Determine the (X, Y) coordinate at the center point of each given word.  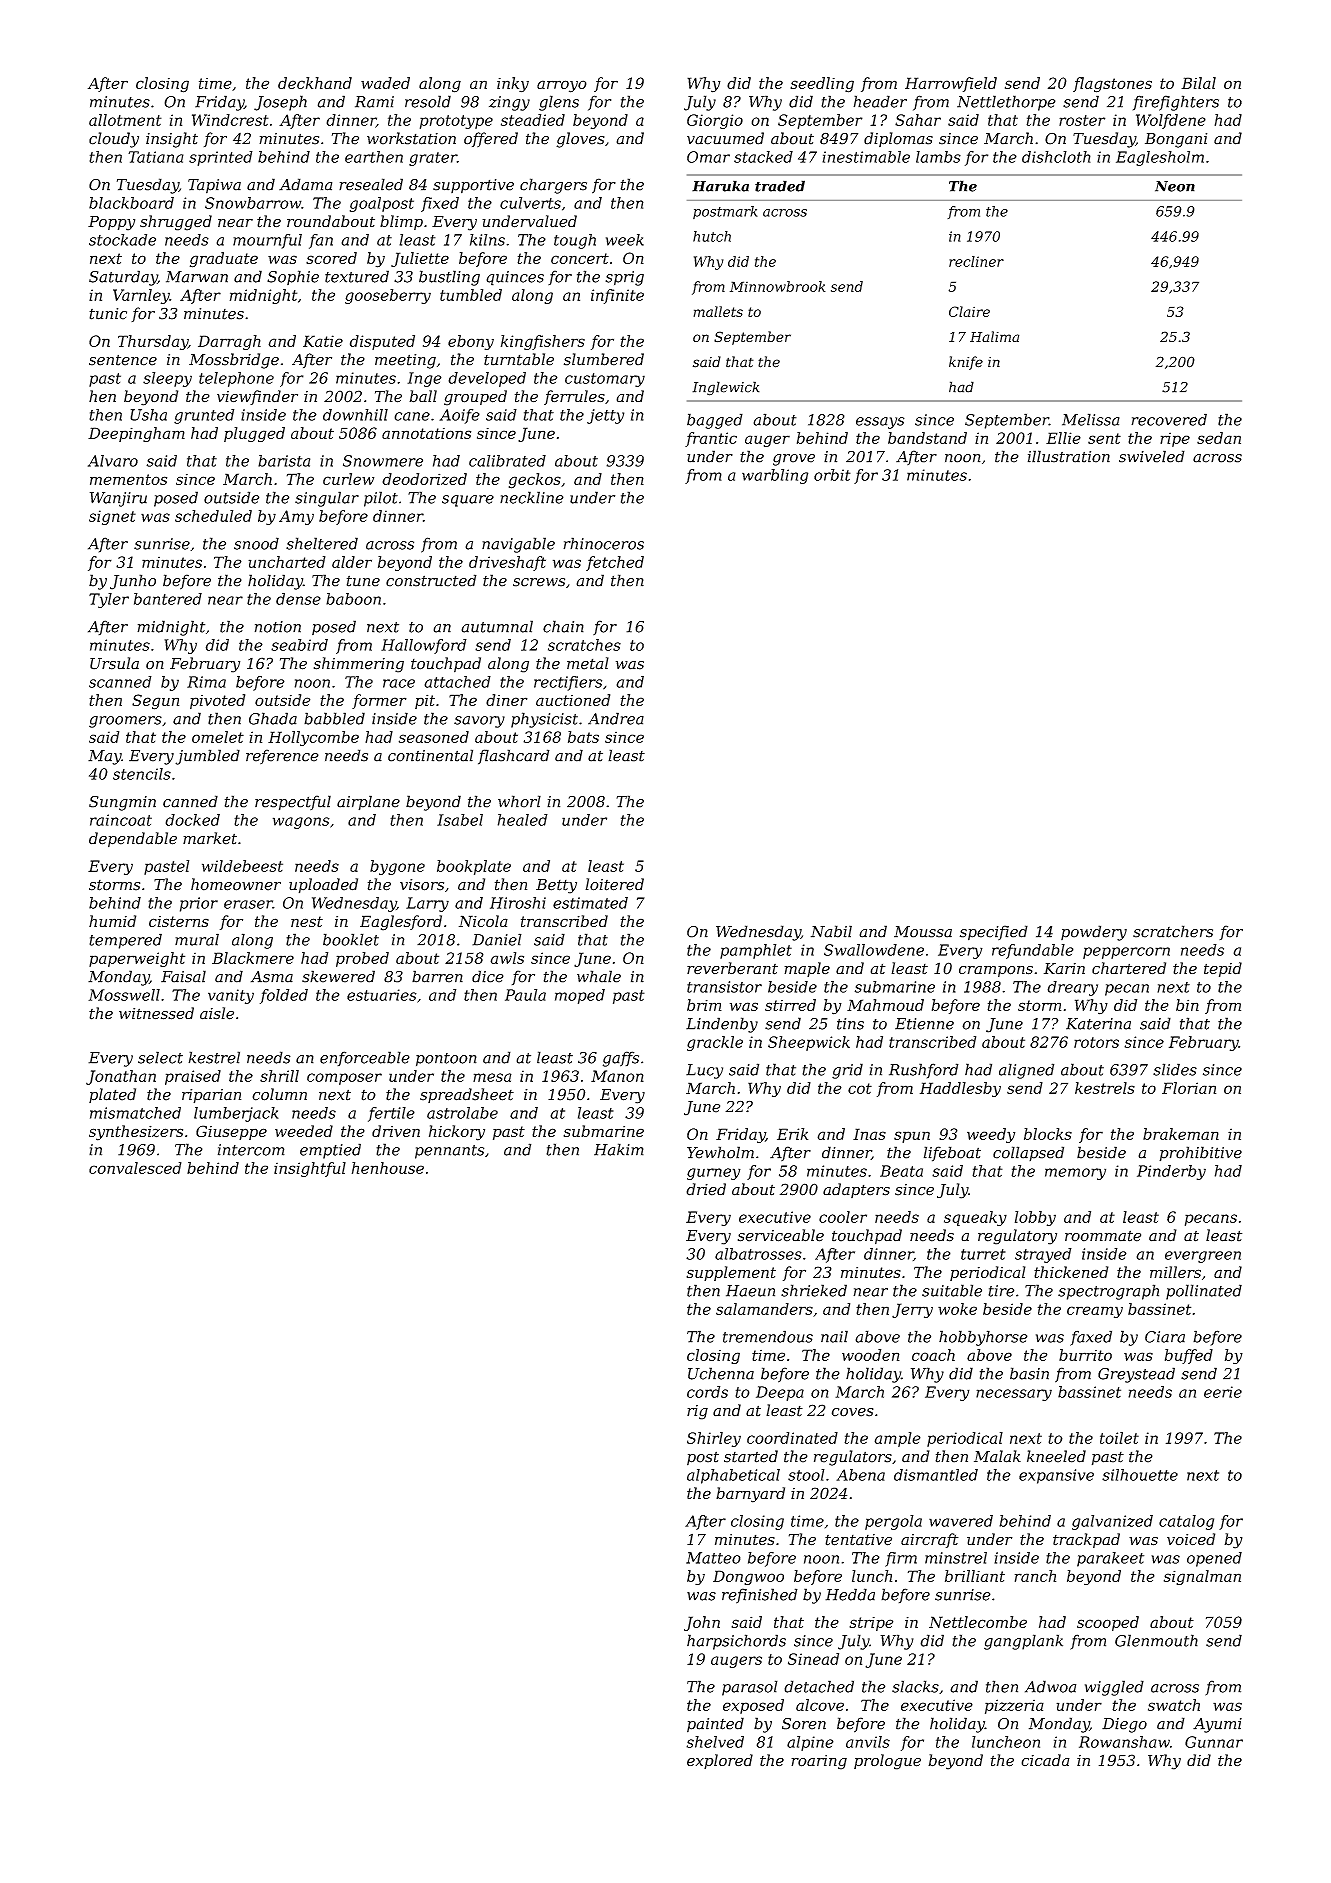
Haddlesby (960, 1089)
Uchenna (721, 1373)
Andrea (616, 718)
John (702, 1623)
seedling (822, 85)
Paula (525, 995)
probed (362, 959)
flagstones (1112, 85)
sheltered (322, 543)
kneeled (1056, 1456)
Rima (206, 682)
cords (707, 1392)
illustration (1069, 456)
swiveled (1152, 456)
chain (563, 626)
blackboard (131, 203)
